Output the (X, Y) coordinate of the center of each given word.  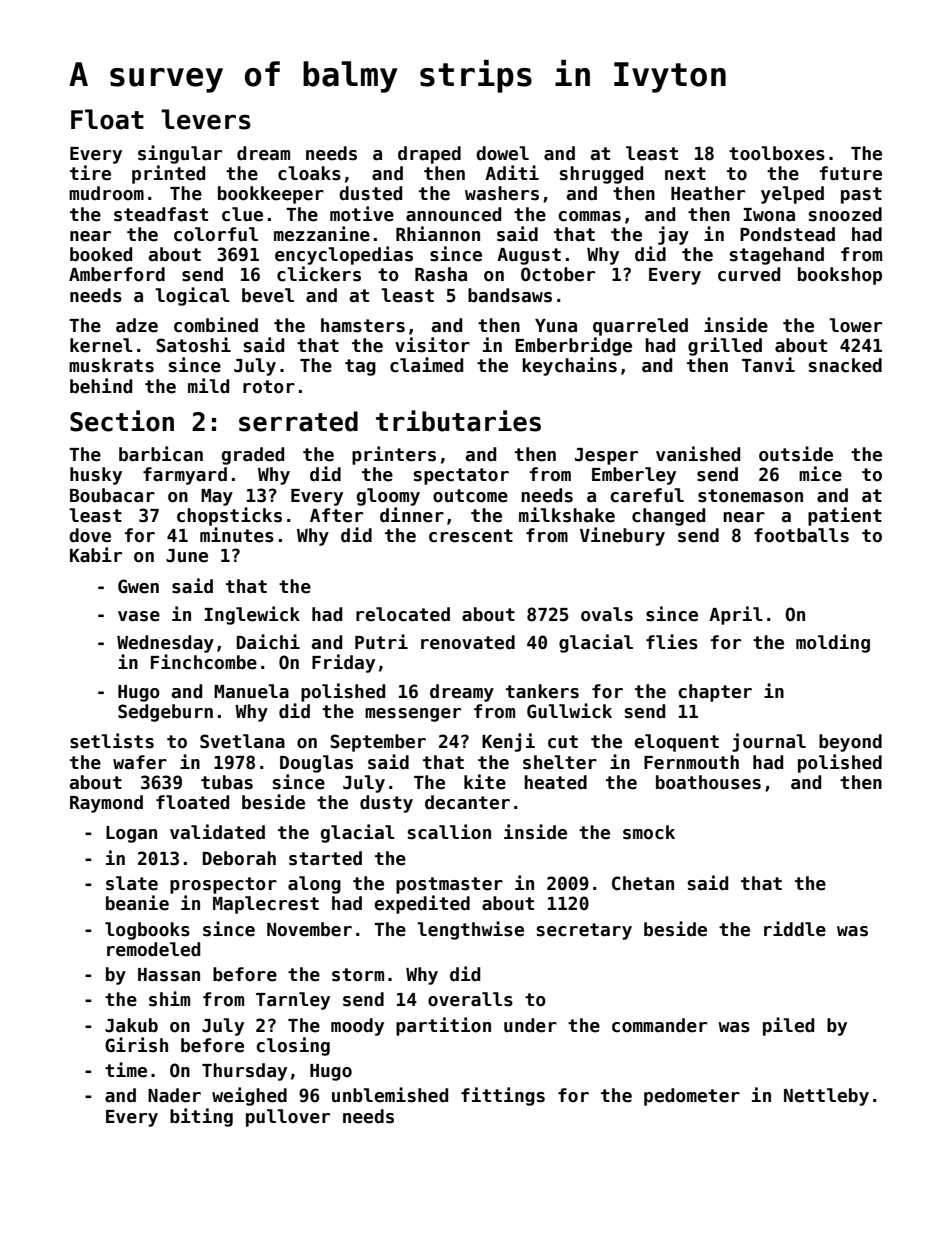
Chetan (643, 883)
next (685, 174)
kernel (101, 345)
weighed (249, 1096)
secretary (584, 931)
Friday (343, 663)
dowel (502, 153)
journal (769, 742)
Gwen (138, 586)
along (314, 885)
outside (796, 454)
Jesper (606, 456)
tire (90, 173)
